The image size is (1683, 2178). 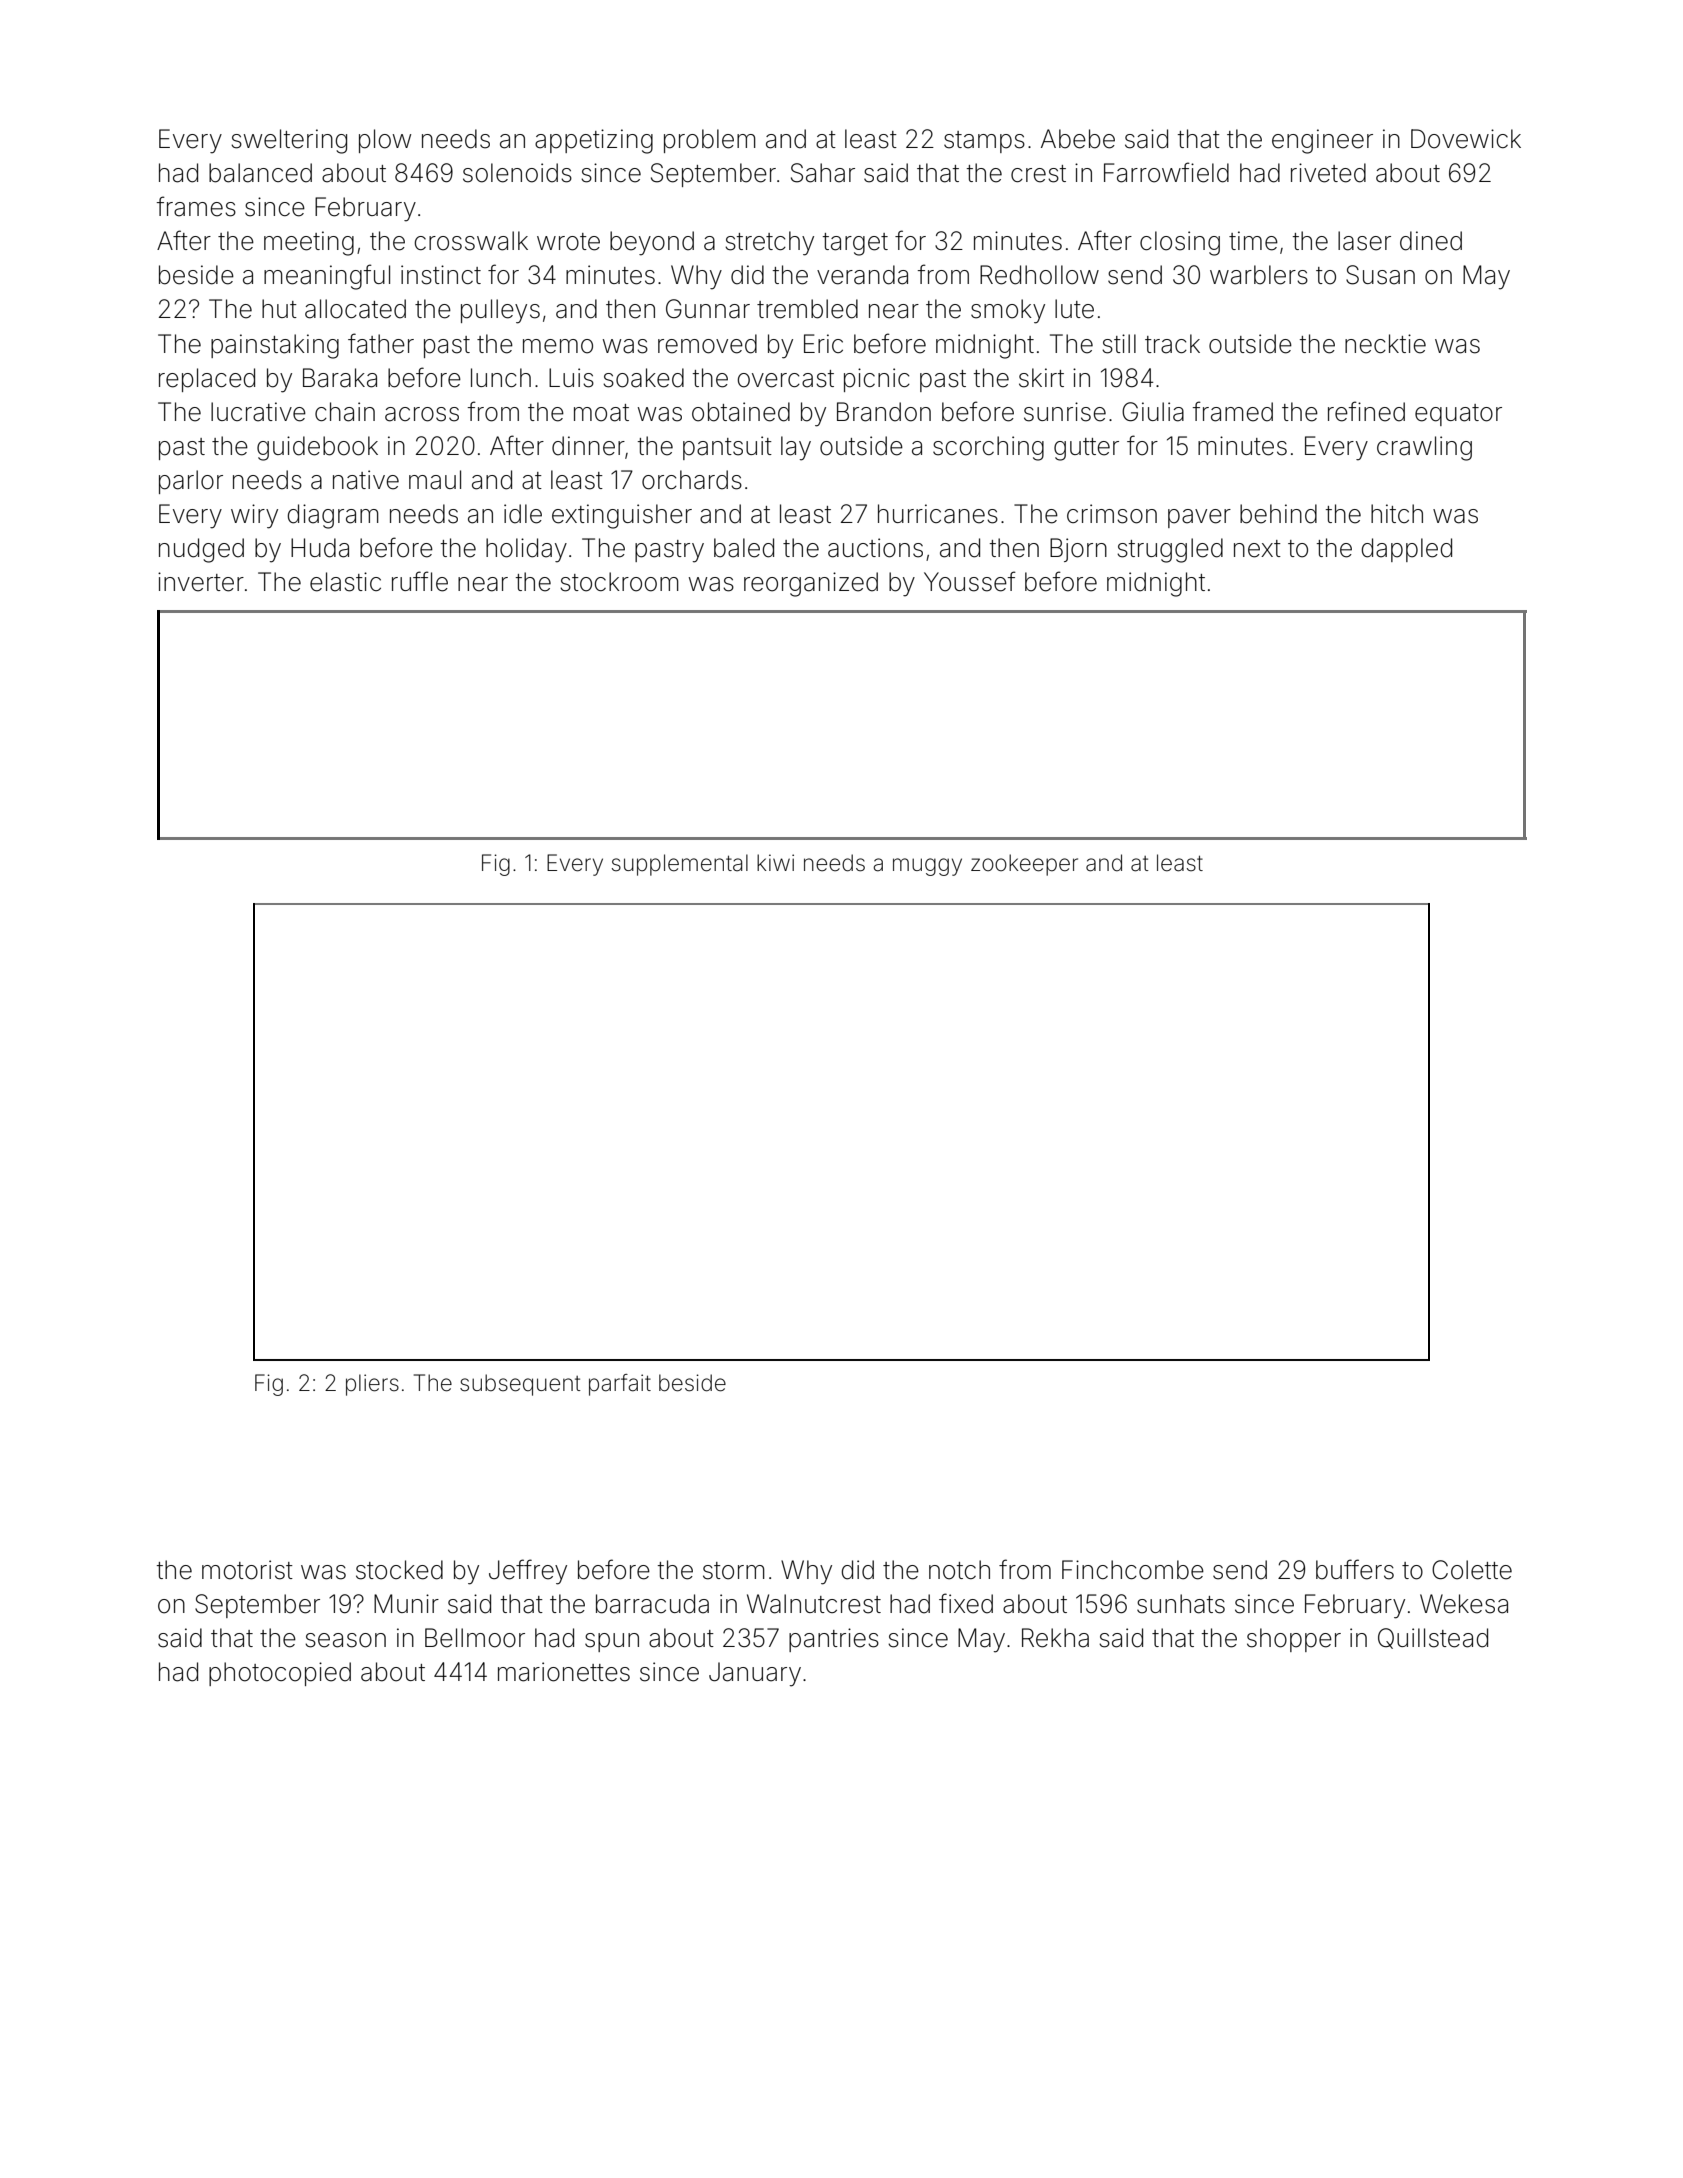 What do you see at coordinates (710, 141) in the screenshot?
I see `problem` at bounding box center [710, 141].
